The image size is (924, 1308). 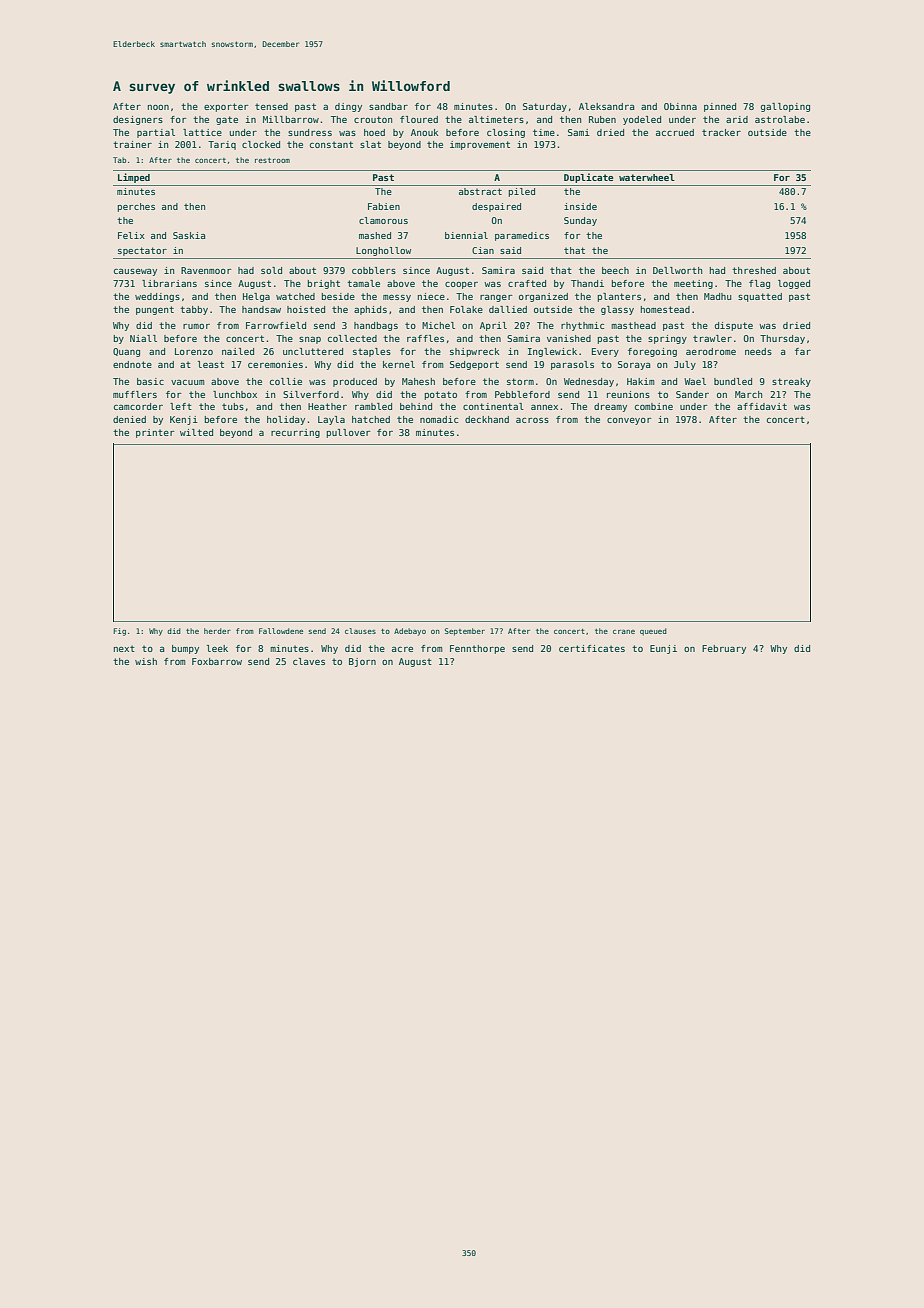 I want to click on paramedics, so click(x=522, y=236).
